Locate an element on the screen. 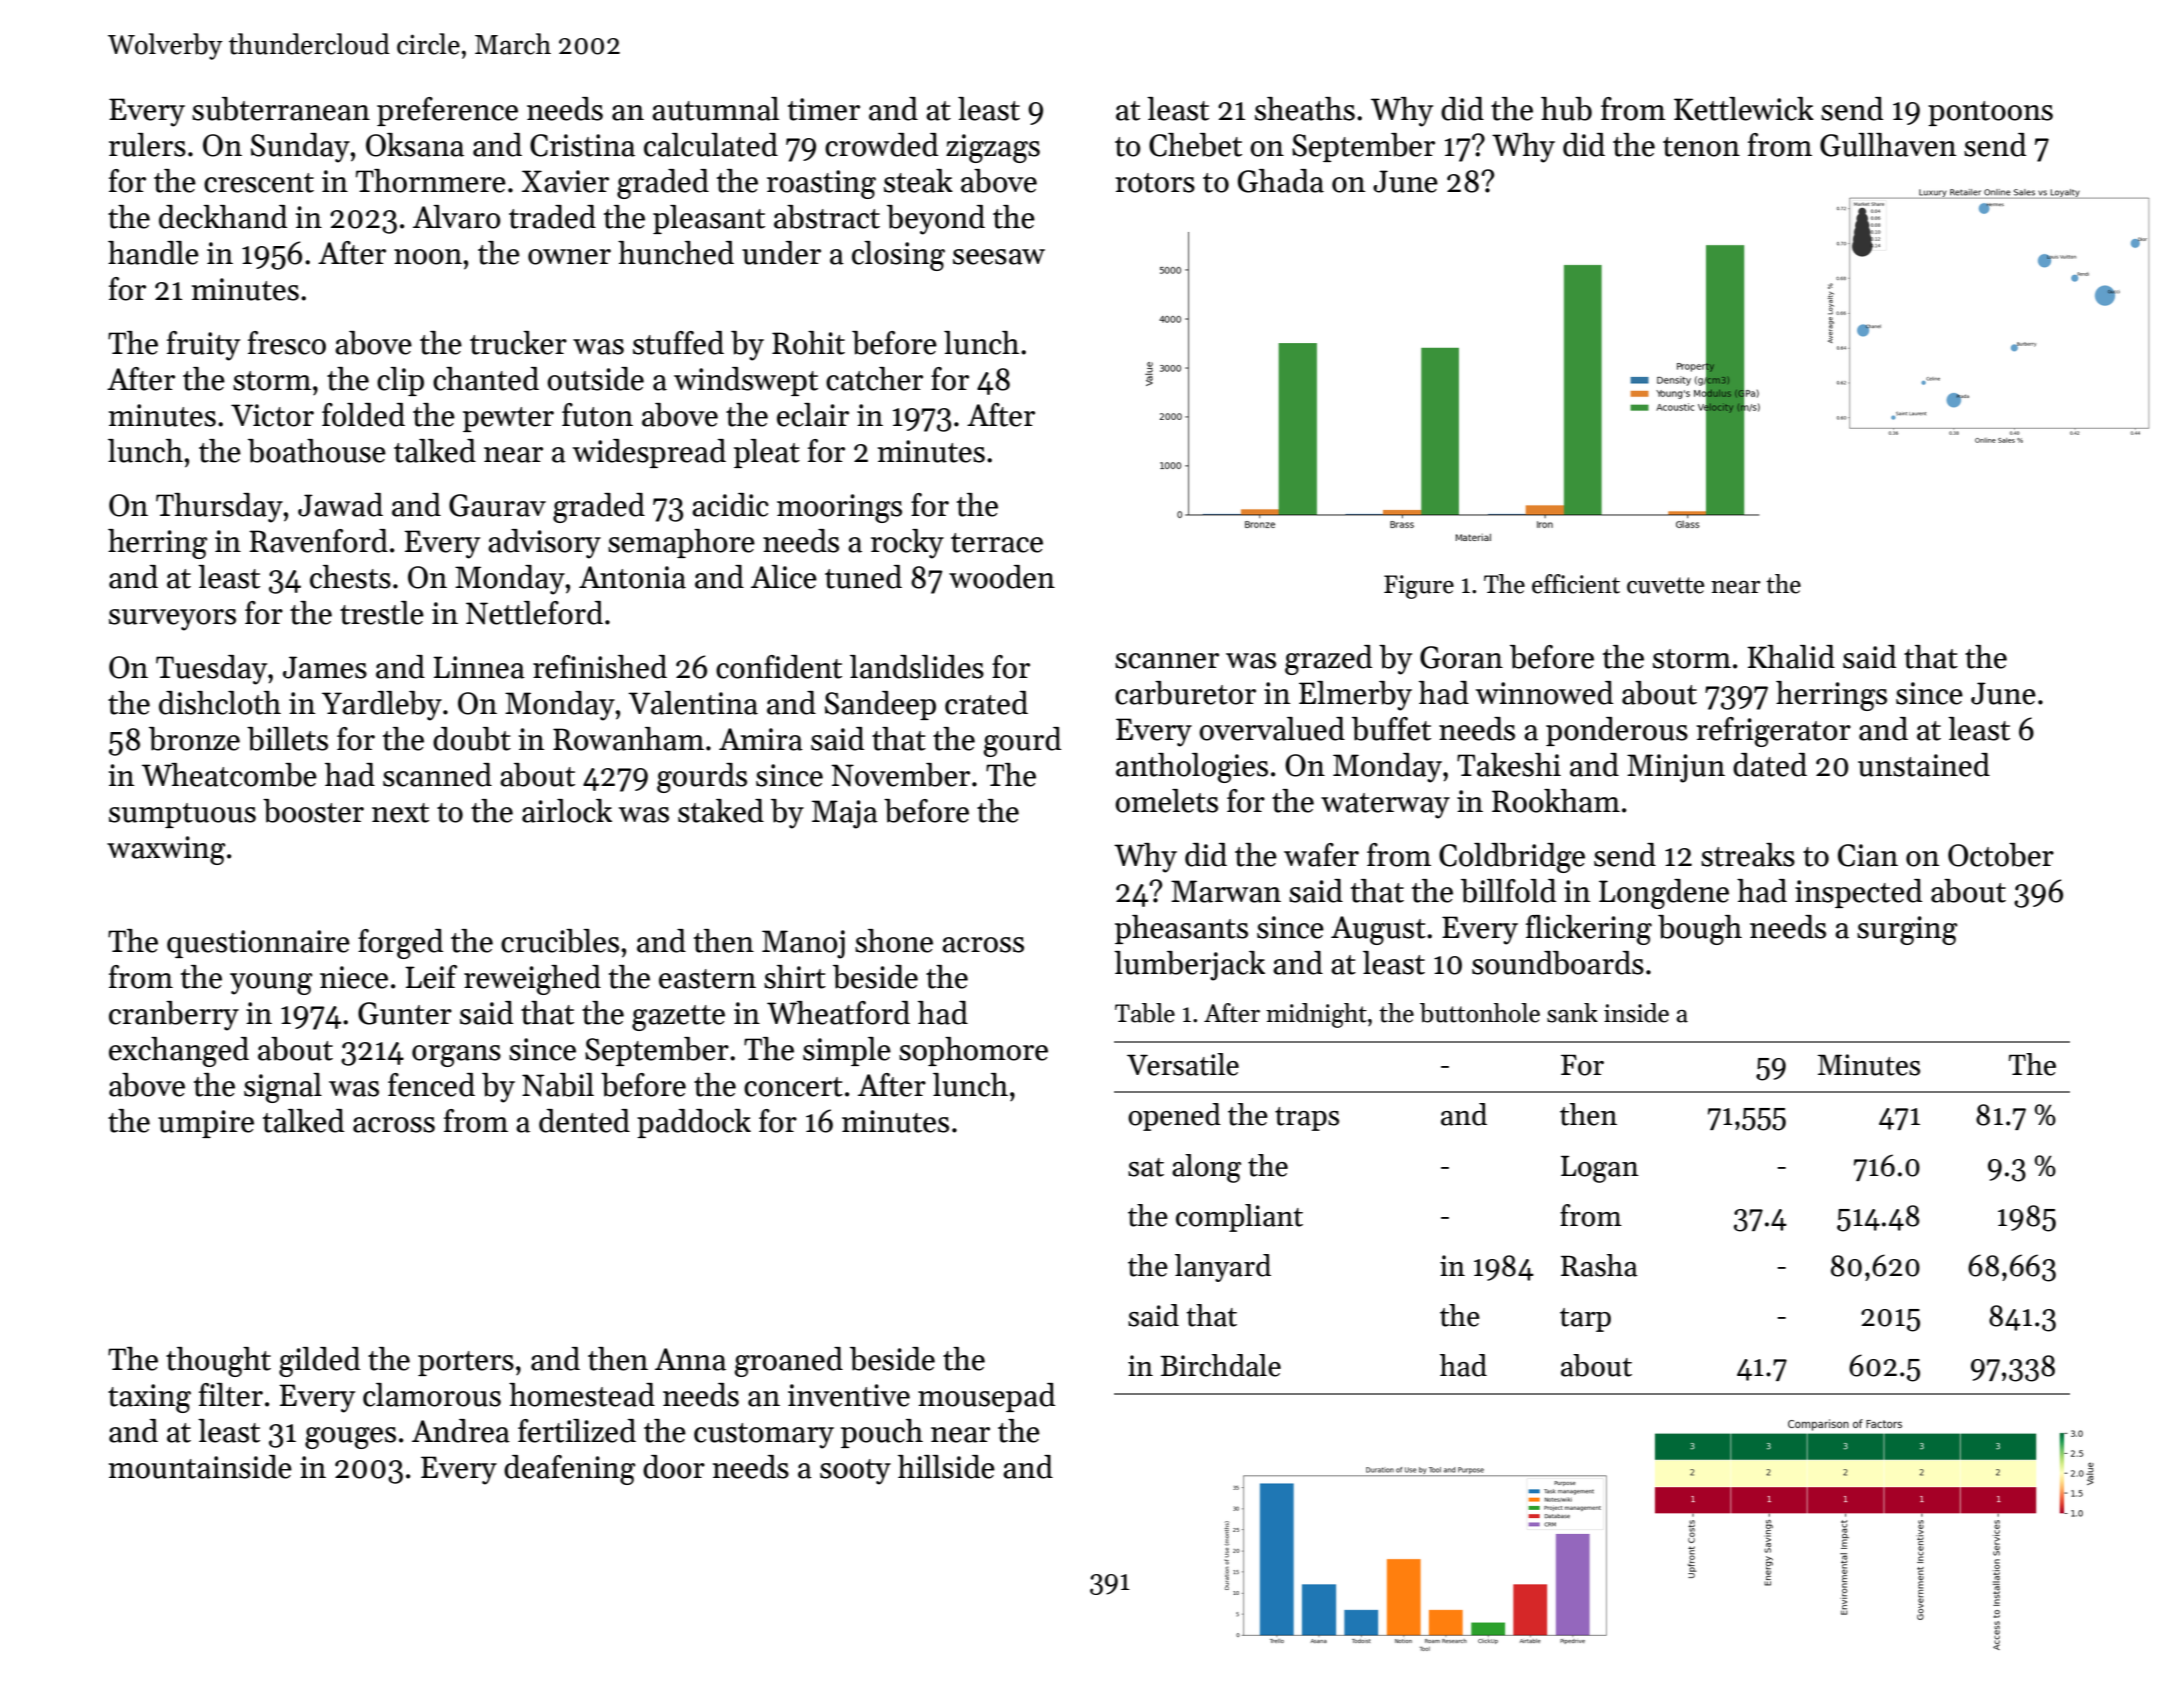 This screenshot has height=1683, width=2178. fenced is located at coordinates (431, 1085).
